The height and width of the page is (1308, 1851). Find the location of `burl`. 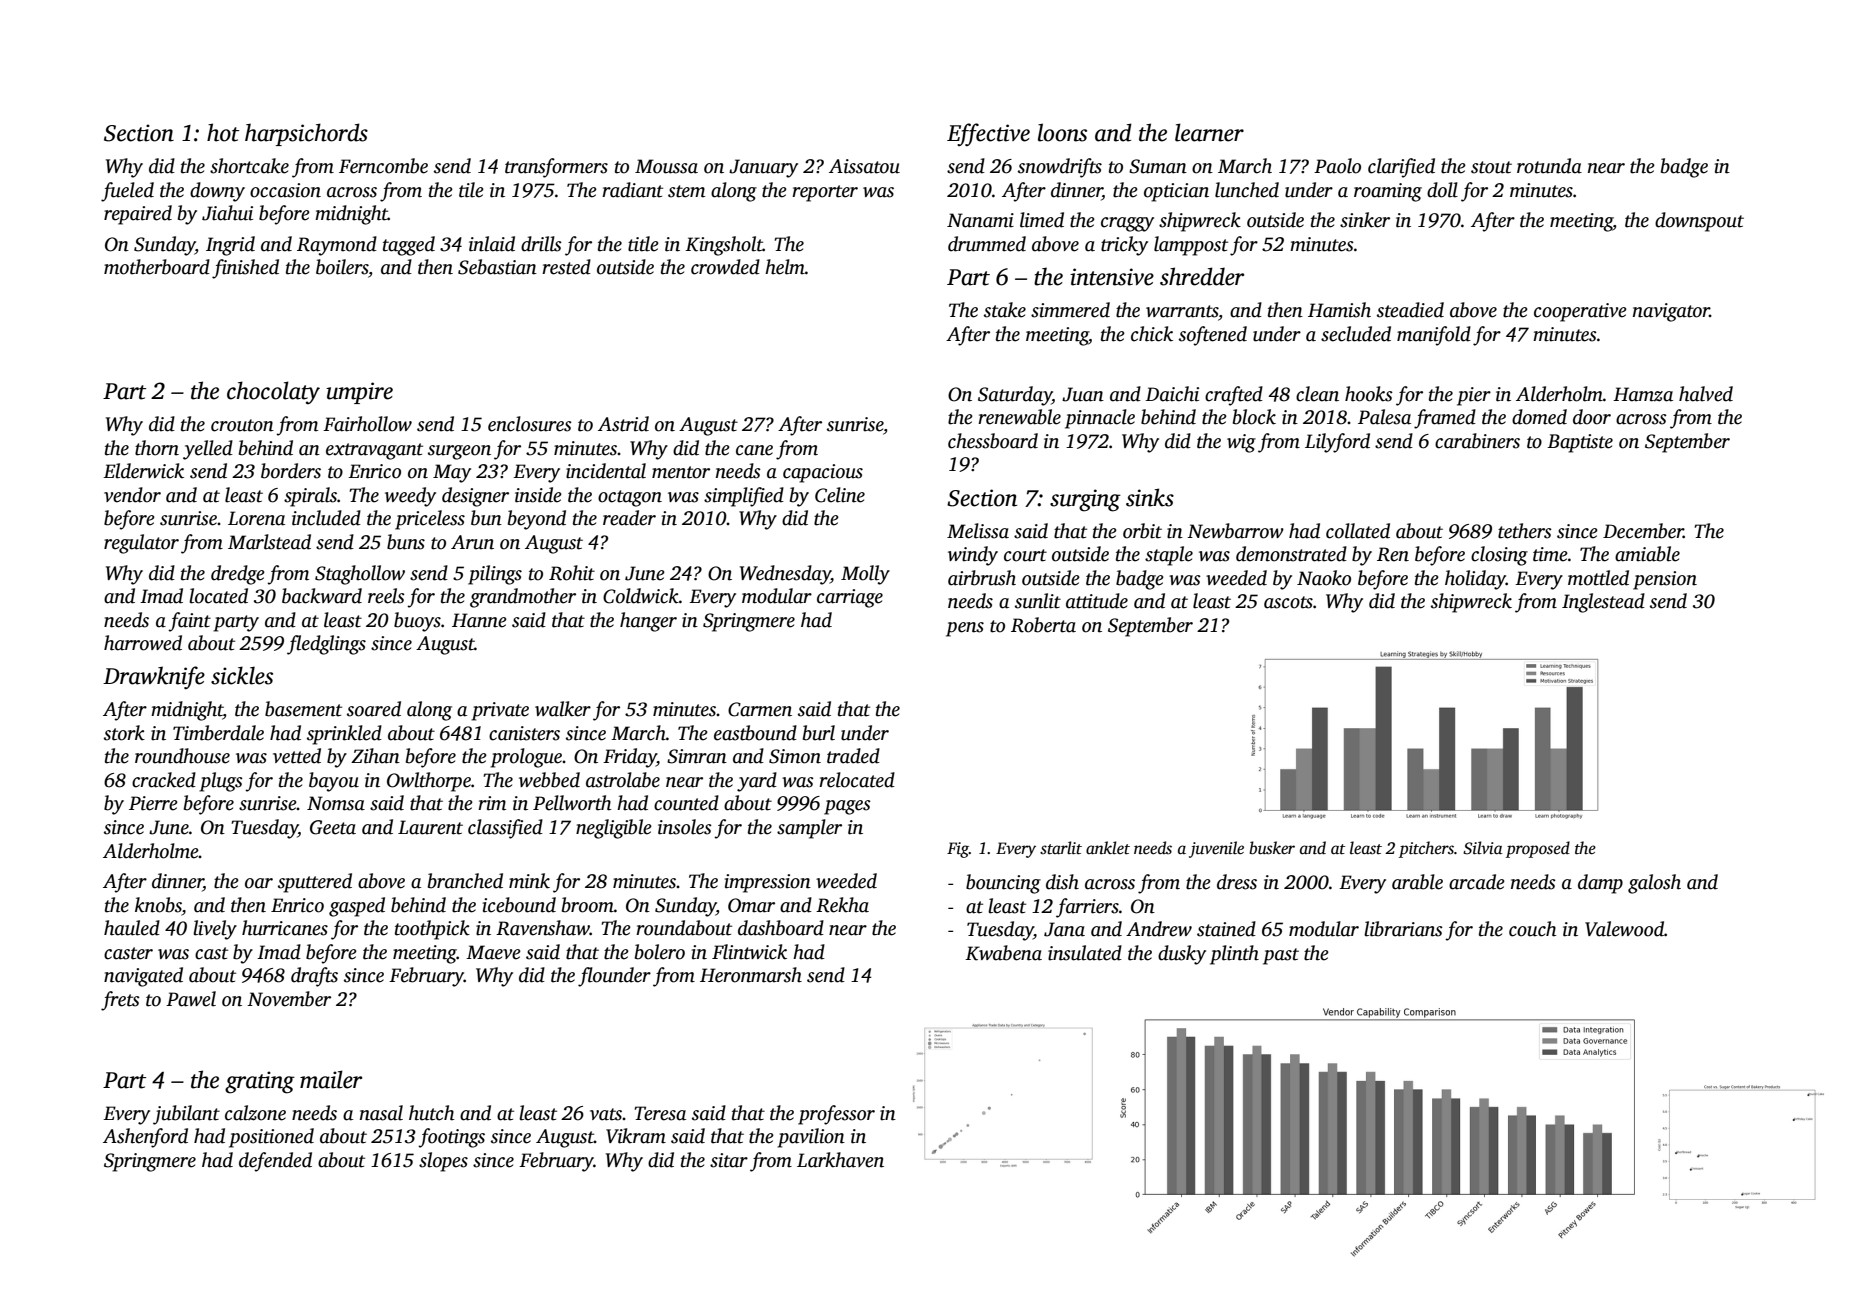

burl is located at coordinates (819, 733).
